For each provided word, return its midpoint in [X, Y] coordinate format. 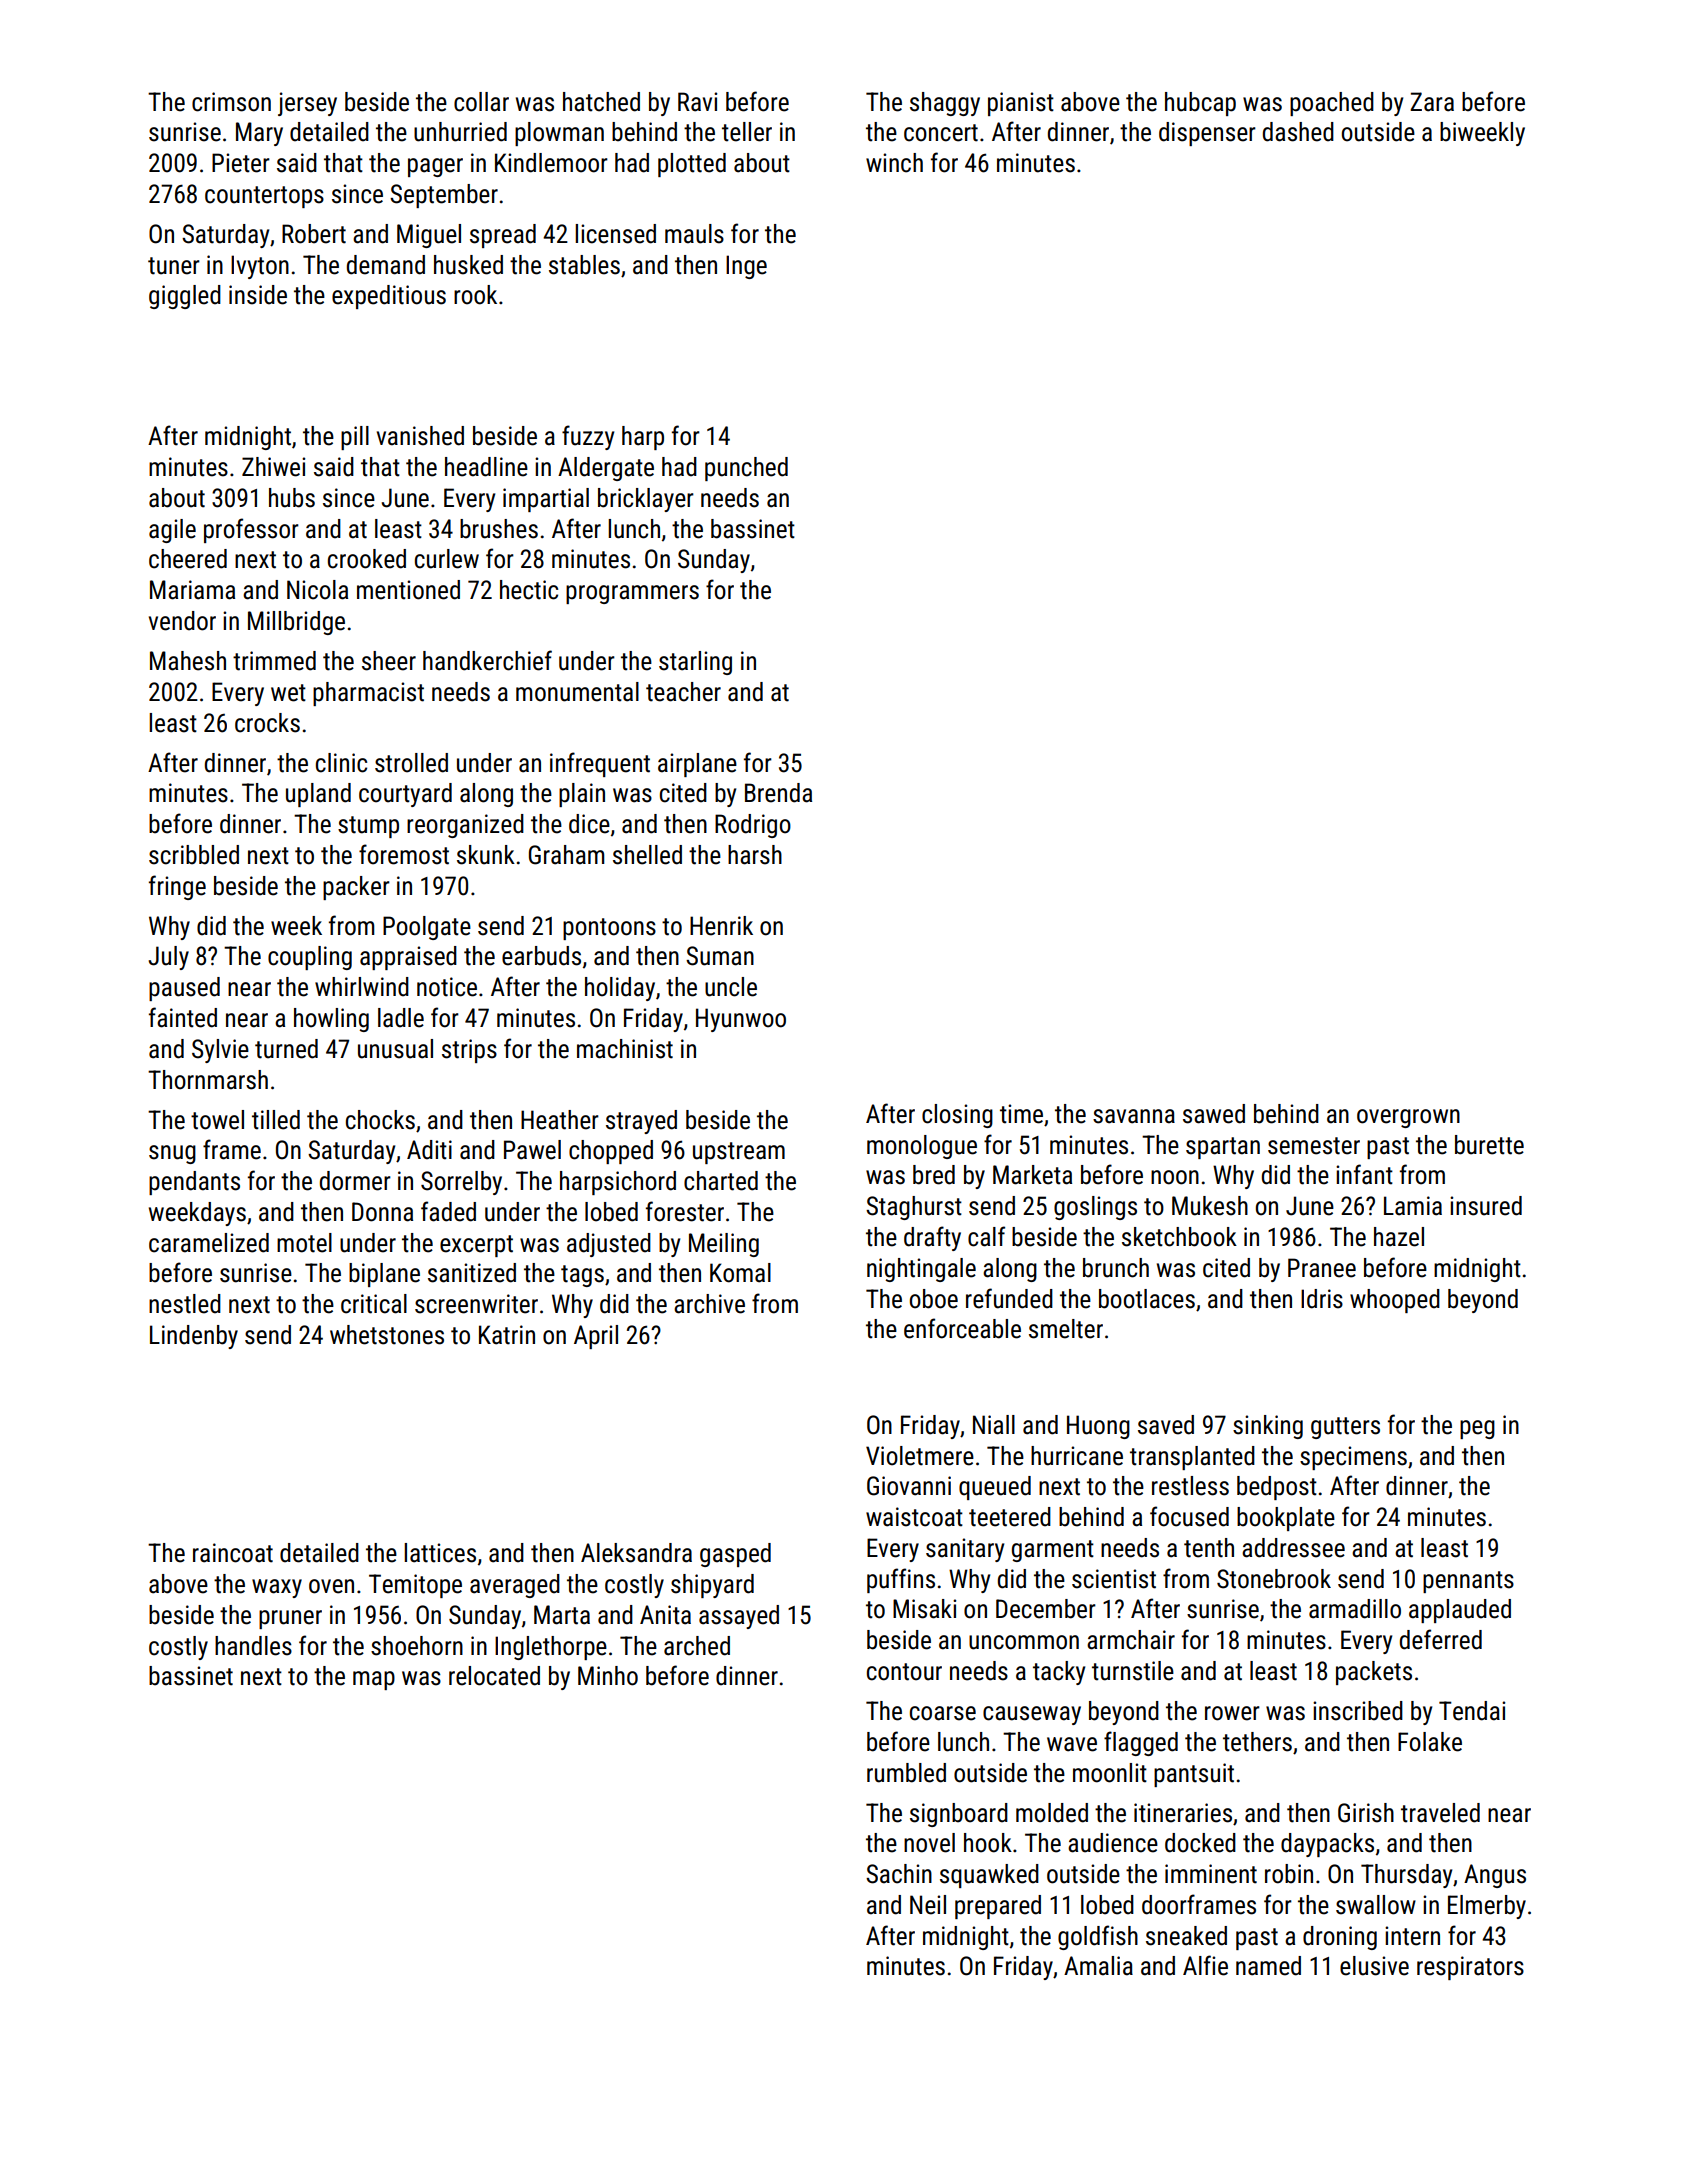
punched [746, 469]
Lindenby [194, 1337]
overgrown [1408, 1118]
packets [1374, 1673]
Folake [1430, 1742]
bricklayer [646, 500]
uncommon [1024, 1642]
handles [253, 1646]
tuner [174, 266]
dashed [1298, 132]
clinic [341, 763]
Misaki [924, 1609]
